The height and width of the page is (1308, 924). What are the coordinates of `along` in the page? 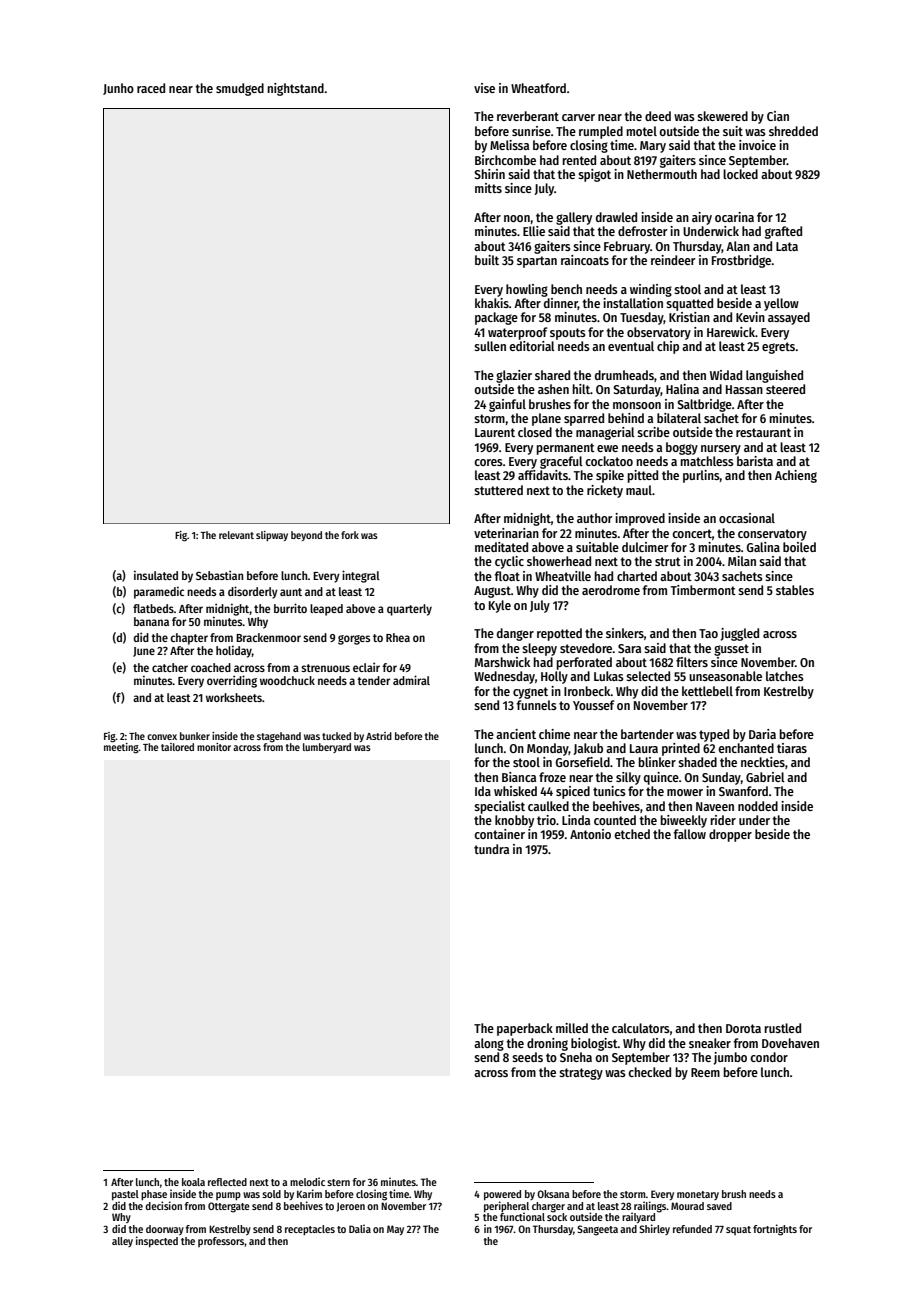 It's located at (489, 1044).
